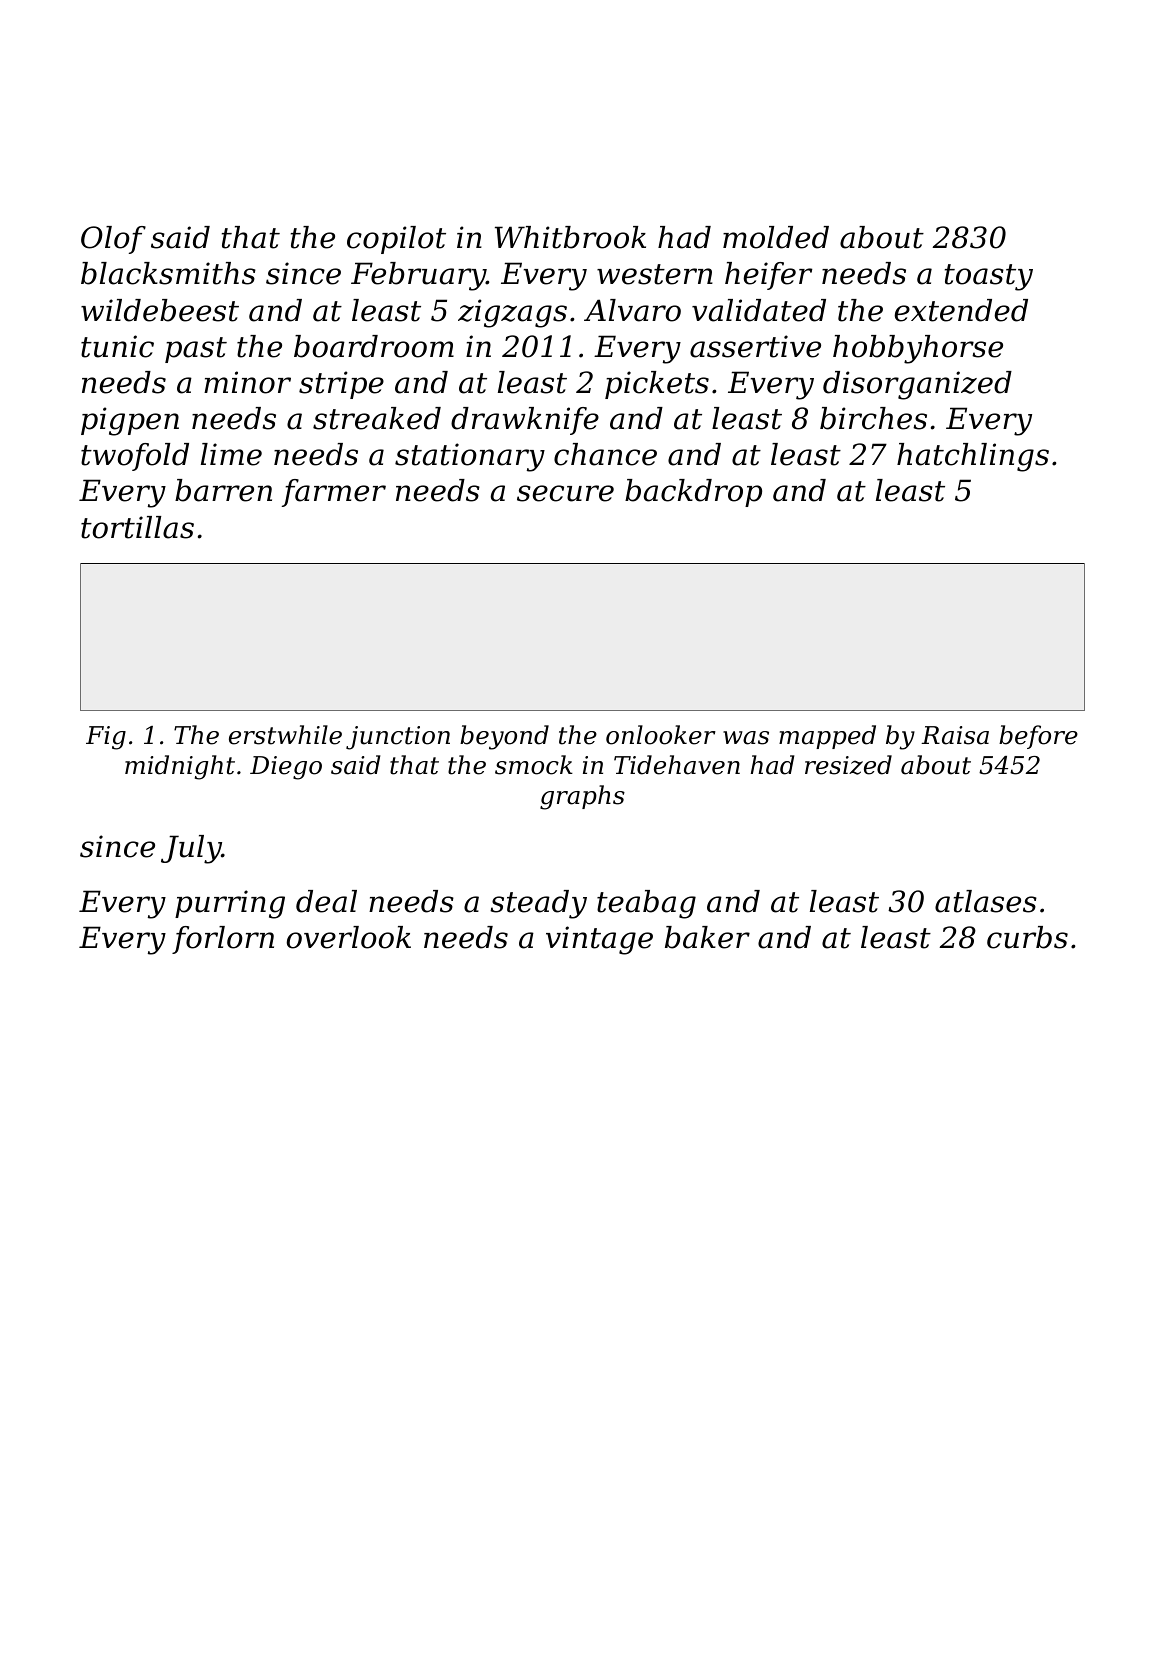 This screenshot has width=1165, height=1654. What do you see at coordinates (661, 735) in the screenshot?
I see `onlooker` at bounding box center [661, 735].
